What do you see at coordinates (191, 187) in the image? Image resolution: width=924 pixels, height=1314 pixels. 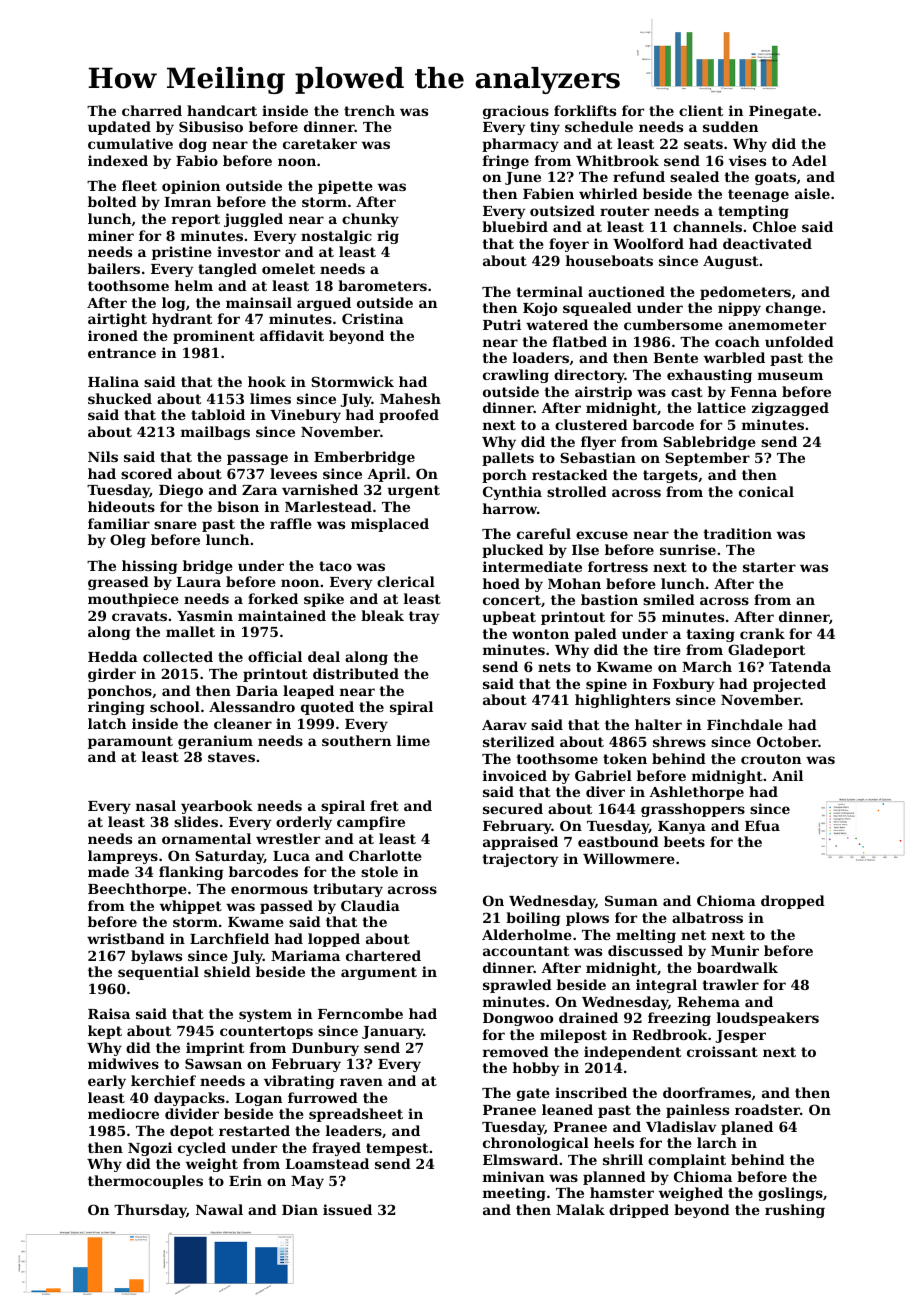 I see `opinion` at bounding box center [191, 187].
